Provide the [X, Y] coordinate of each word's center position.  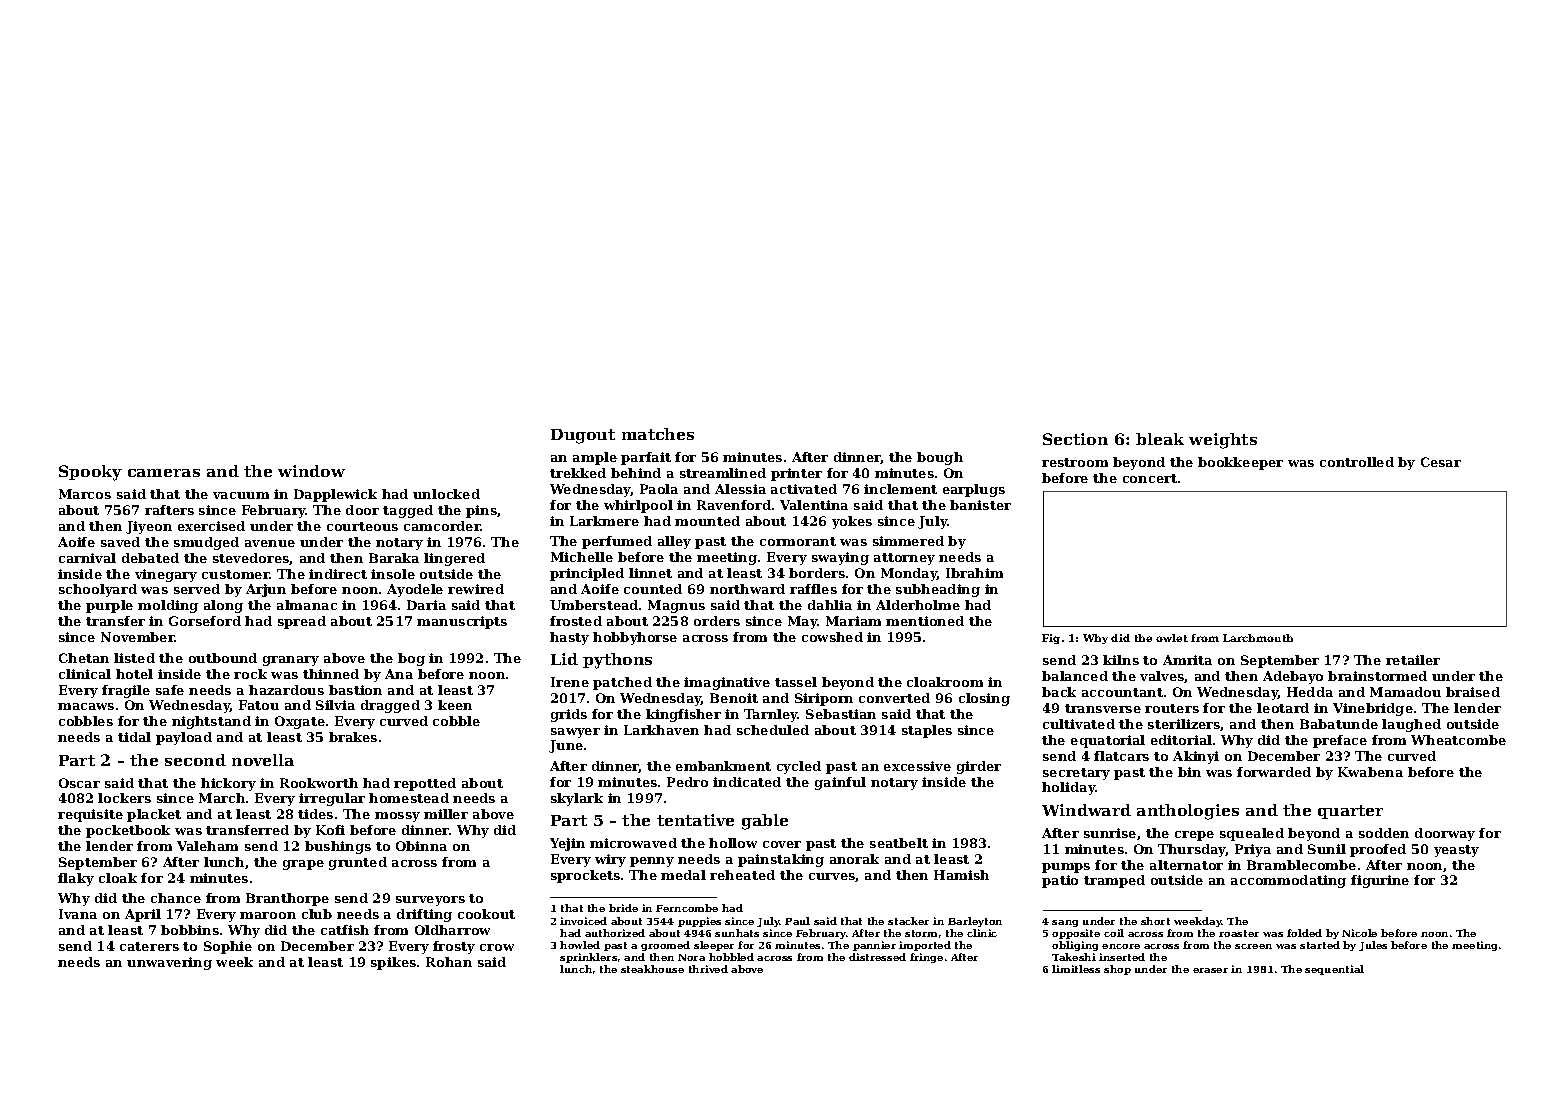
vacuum [241, 495]
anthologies [1188, 812]
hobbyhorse [635, 638]
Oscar [79, 783]
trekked [578, 473]
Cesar [1441, 462]
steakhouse [652, 969]
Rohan [449, 962]
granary [291, 661]
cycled [799, 767]
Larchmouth [1258, 638]
